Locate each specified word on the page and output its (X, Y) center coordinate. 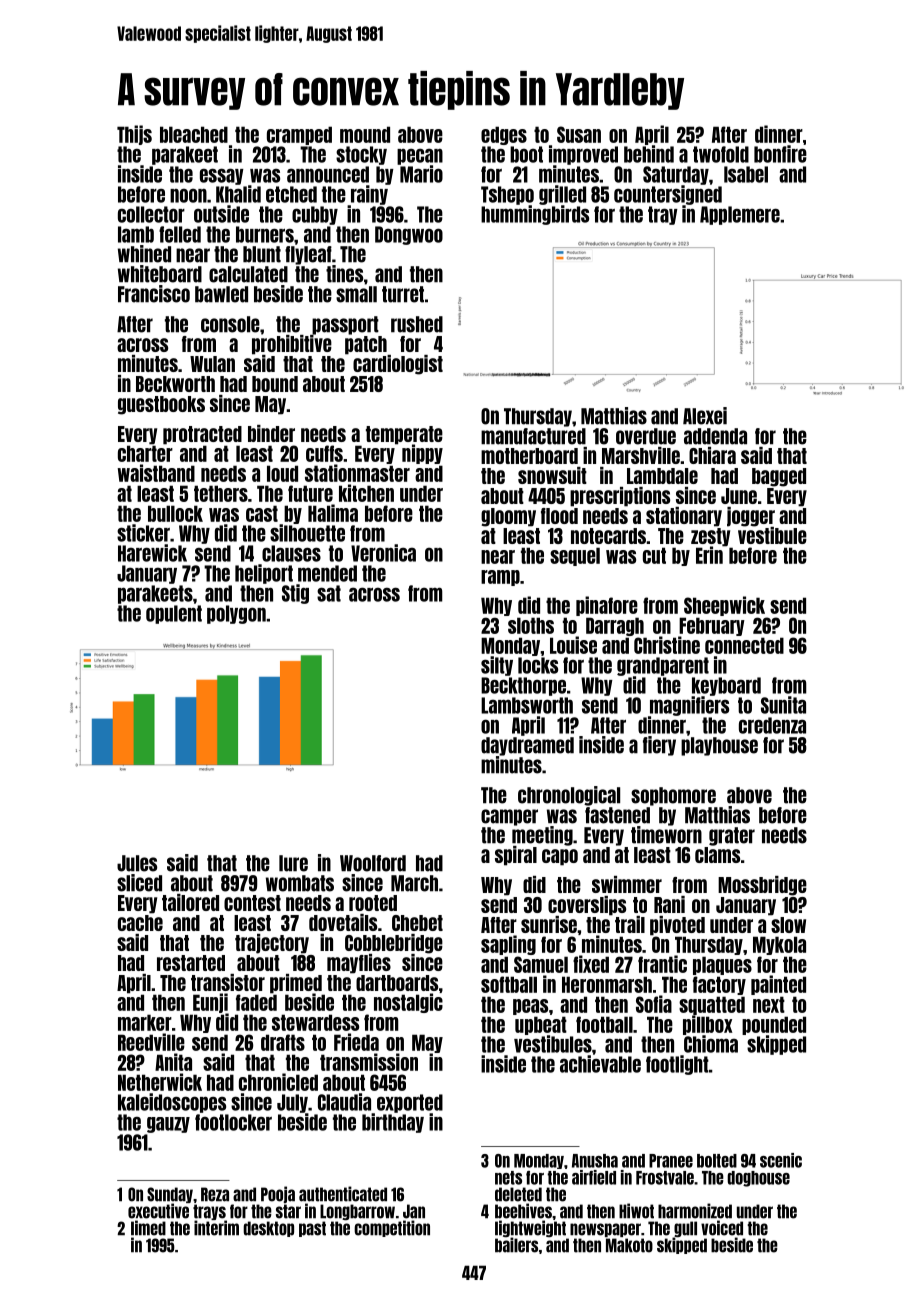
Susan (579, 134)
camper (509, 817)
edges (504, 135)
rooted (373, 903)
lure (293, 863)
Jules (137, 863)
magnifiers (689, 706)
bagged (779, 477)
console (230, 324)
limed (148, 1228)
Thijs (134, 135)
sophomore (673, 796)
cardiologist (398, 365)
